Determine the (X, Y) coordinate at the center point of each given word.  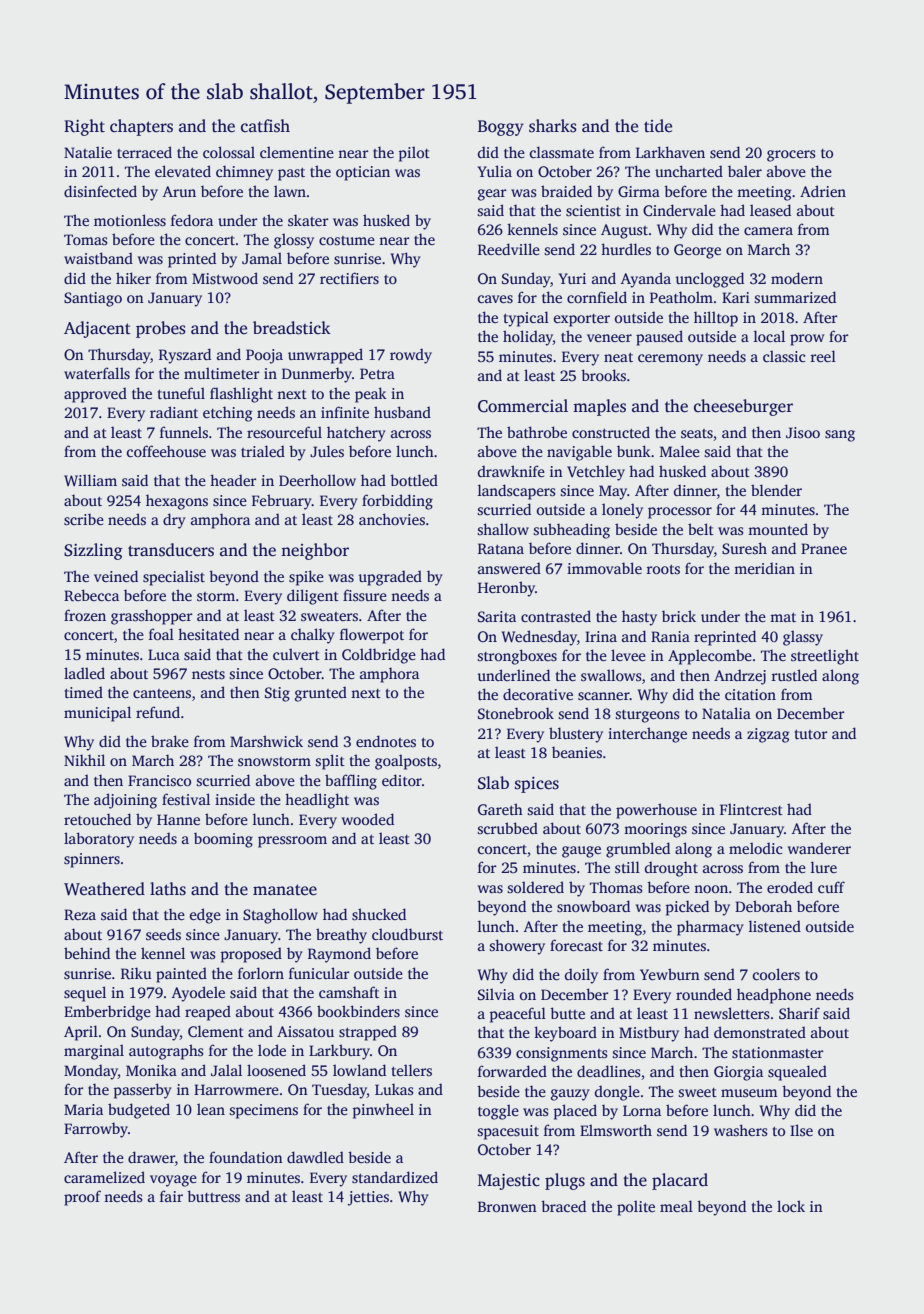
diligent (313, 597)
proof (82, 1198)
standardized (395, 1177)
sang (840, 436)
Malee (680, 451)
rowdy (411, 356)
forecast (576, 945)
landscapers (517, 492)
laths (168, 889)
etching (228, 414)
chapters (141, 127)
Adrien (823, 191)
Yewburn (670, 974)
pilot (414, 154)
